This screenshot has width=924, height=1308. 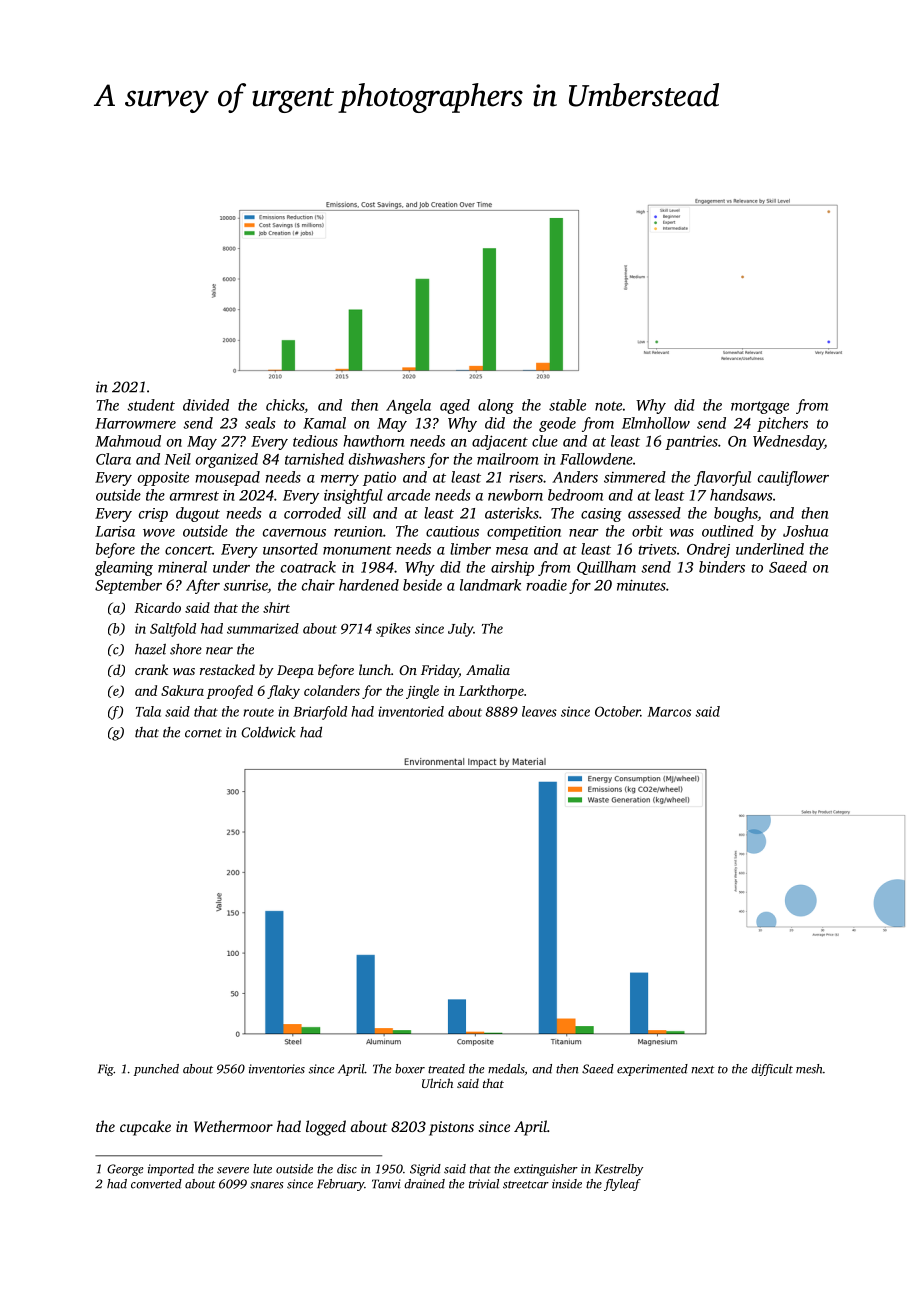 What do you see at coordinates (156, 1070) in the screenshot?
I see `punched` at bounding box center [156, 1070].
